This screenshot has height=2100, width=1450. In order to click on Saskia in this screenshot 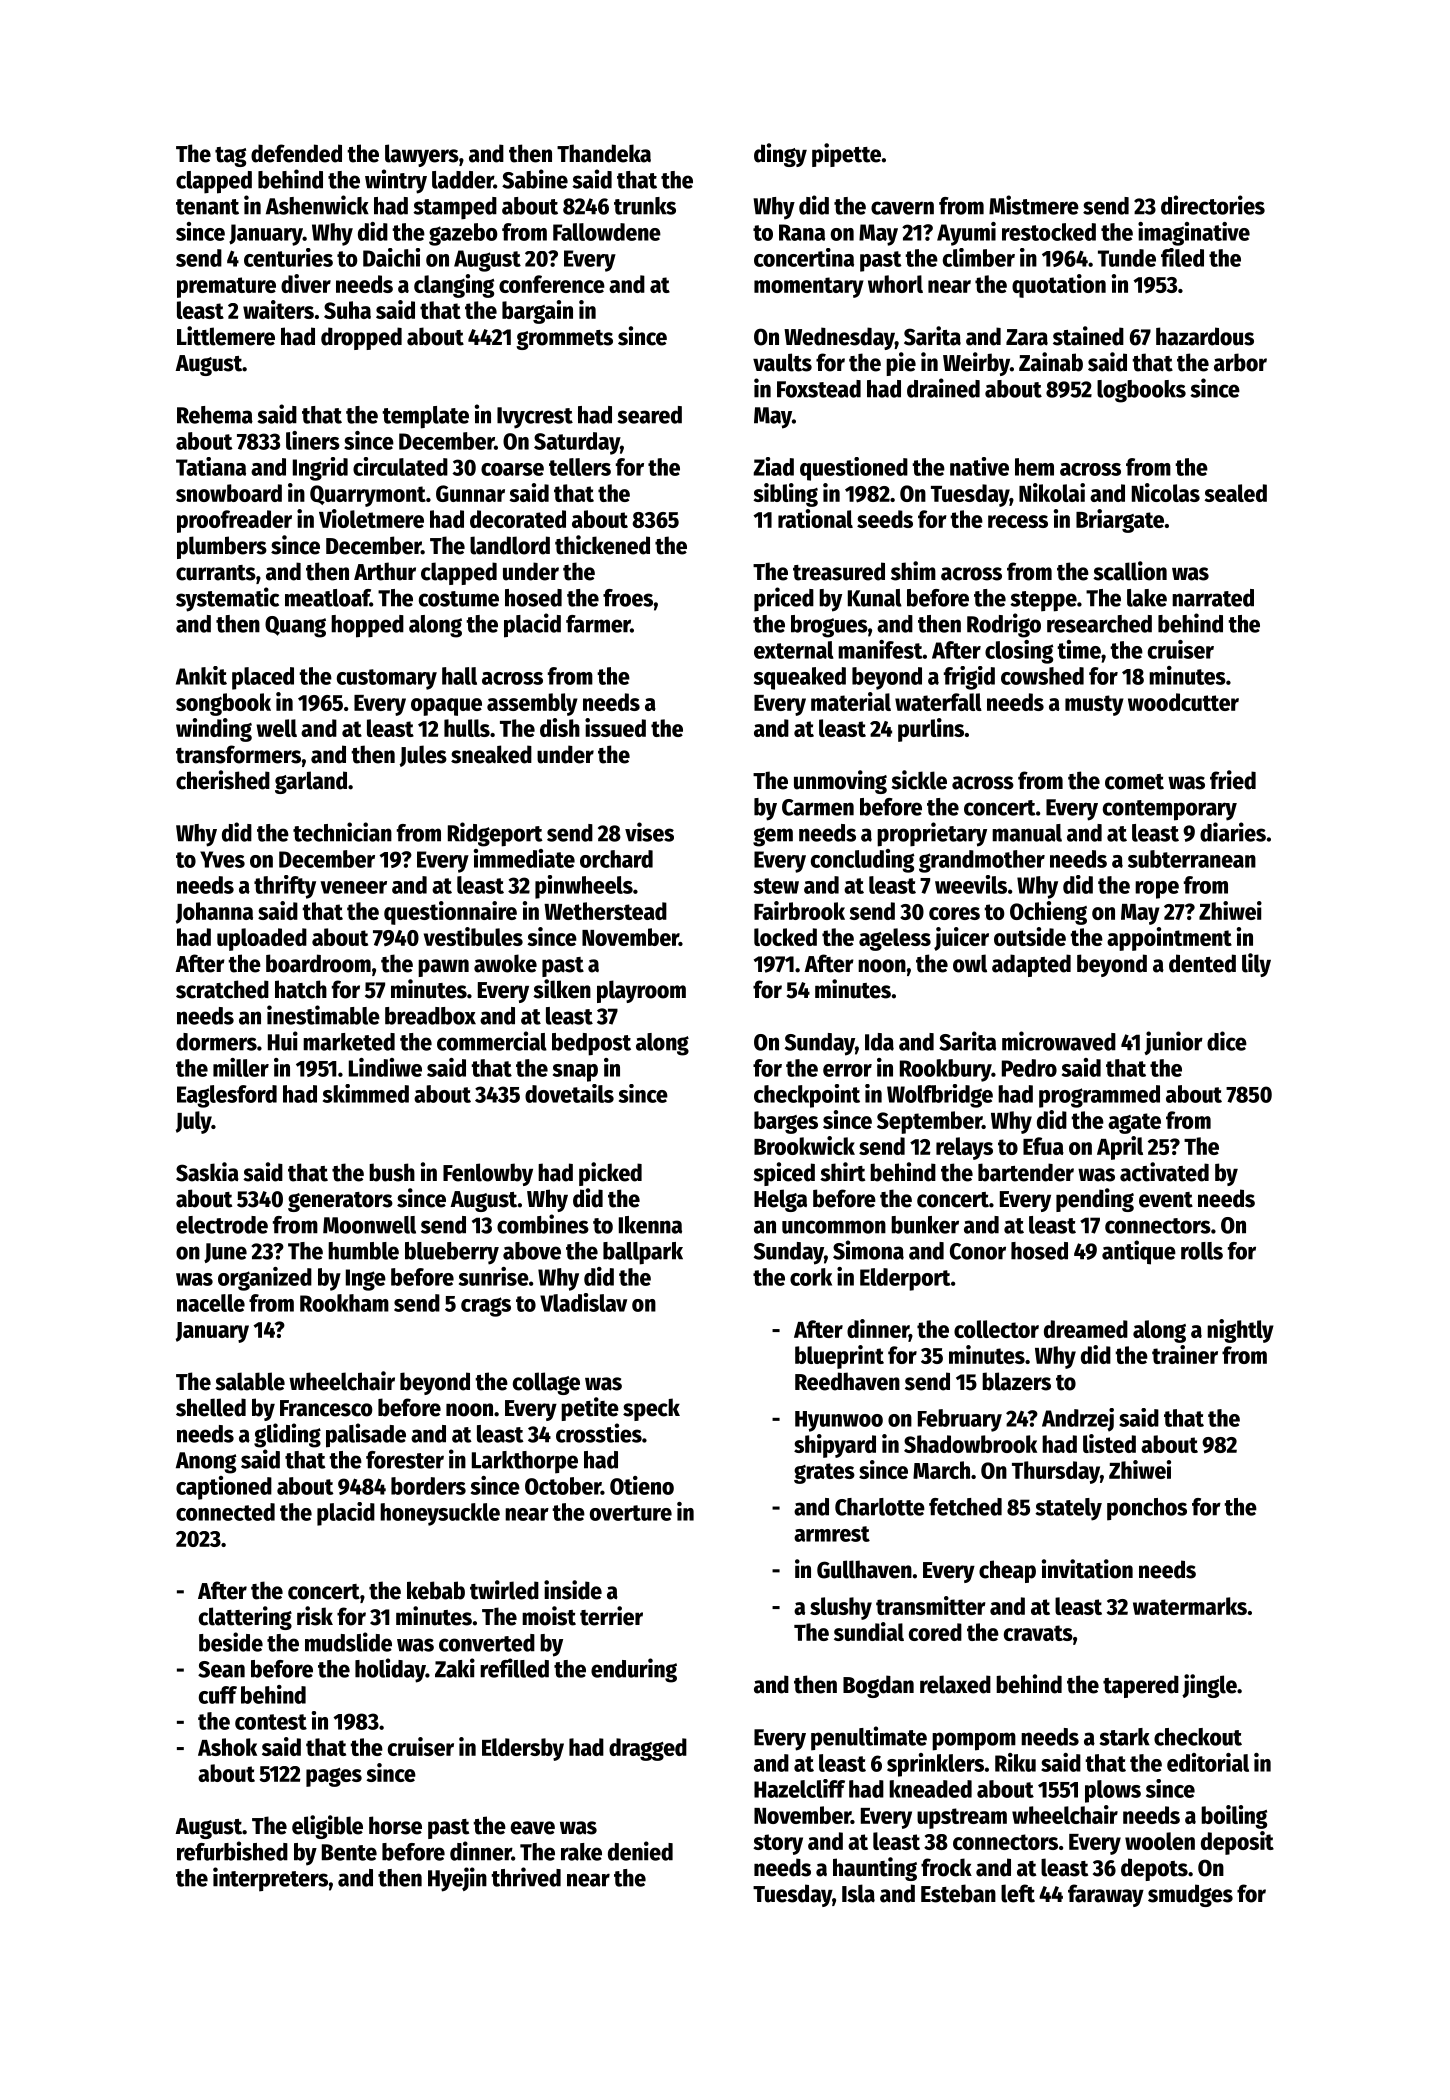, I will do `click(207, 1172)`.
